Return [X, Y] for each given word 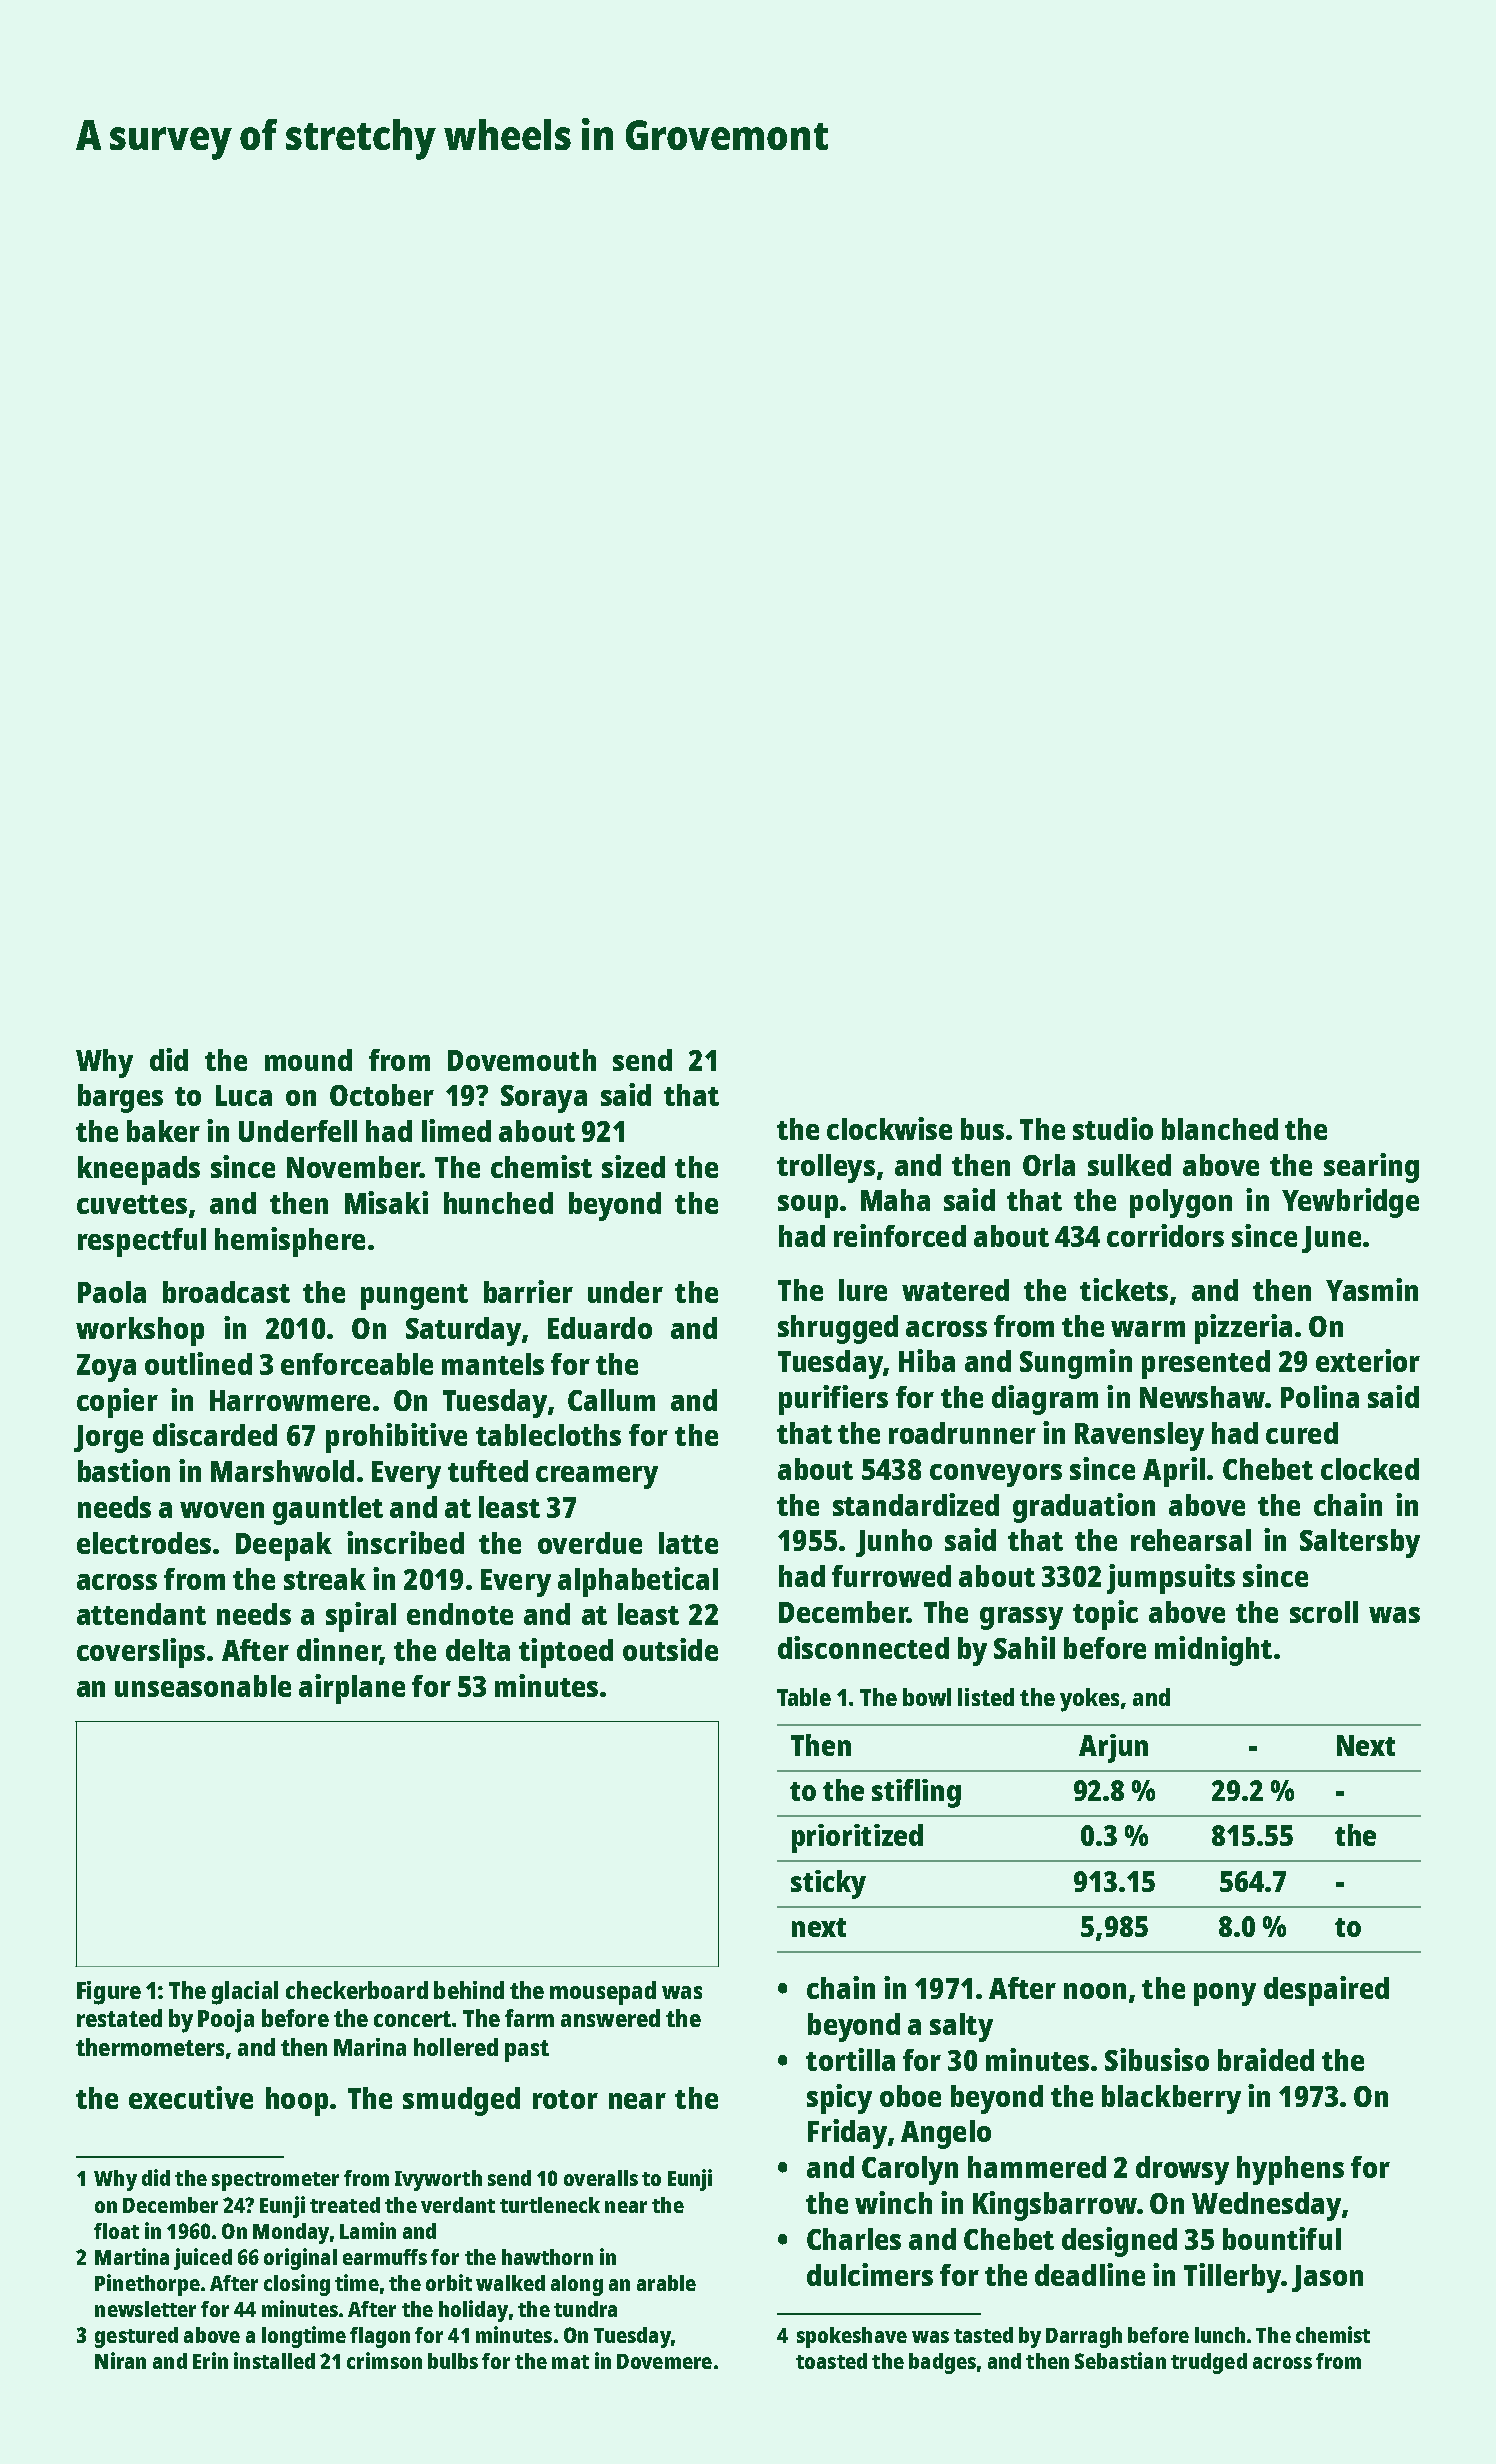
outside [670, 1649]
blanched [1220, 1129]
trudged [1209, 2363]
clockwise [889, 1128]
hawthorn [547, 2257]
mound [308, 1060]
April [1174, 1472]
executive [191, 2097]
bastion [124, 1470]
